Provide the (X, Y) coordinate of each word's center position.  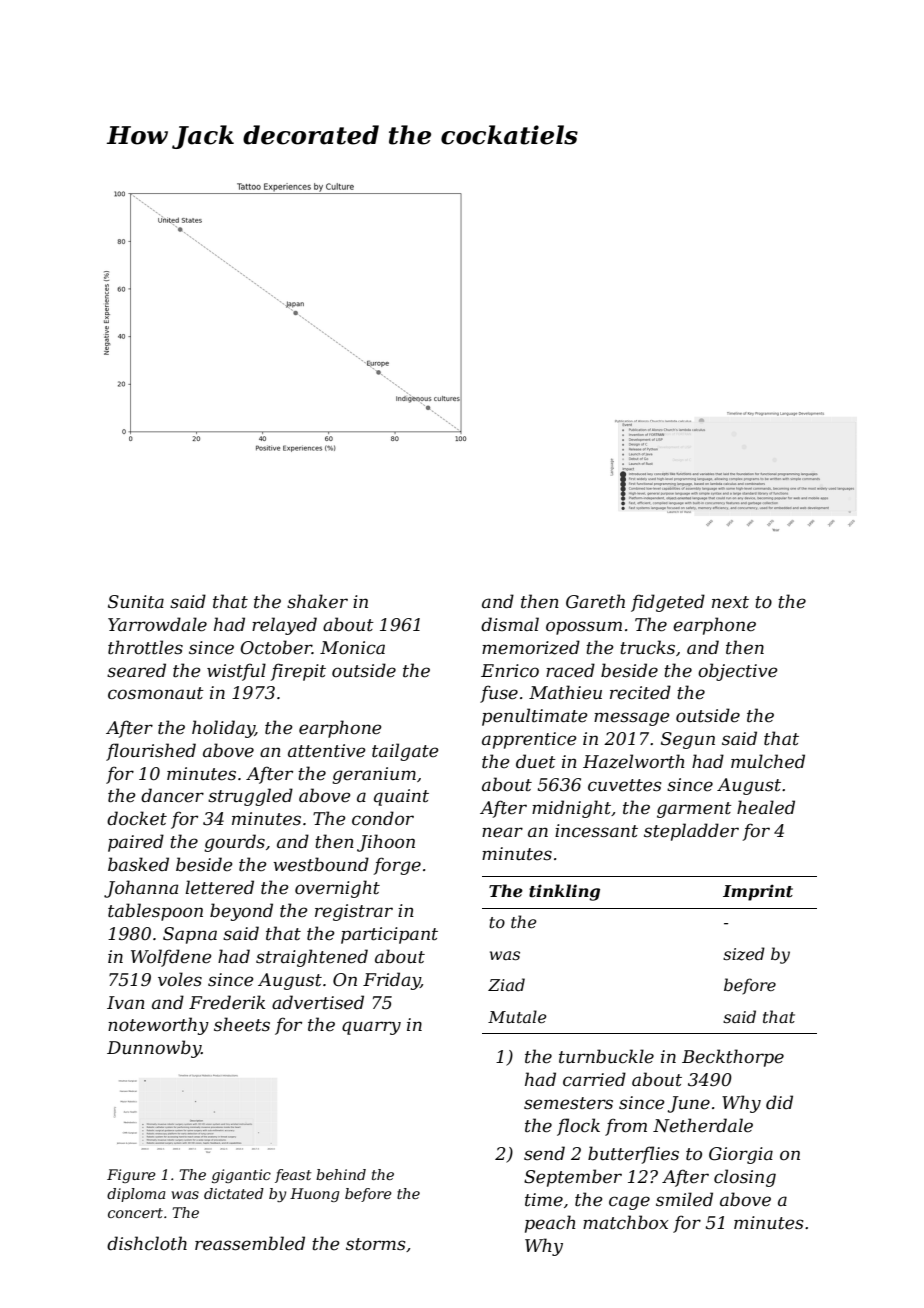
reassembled (250, 1243)
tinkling (564, 892)
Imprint (758, 892)
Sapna (190, 935)
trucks (647, 647)
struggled (250, 797)
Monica (352, 648)
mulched (768, 761)
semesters (568, 1103)
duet (536, 761)
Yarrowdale (157, 624)
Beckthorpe (733, 1058)
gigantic (241, 1176)
